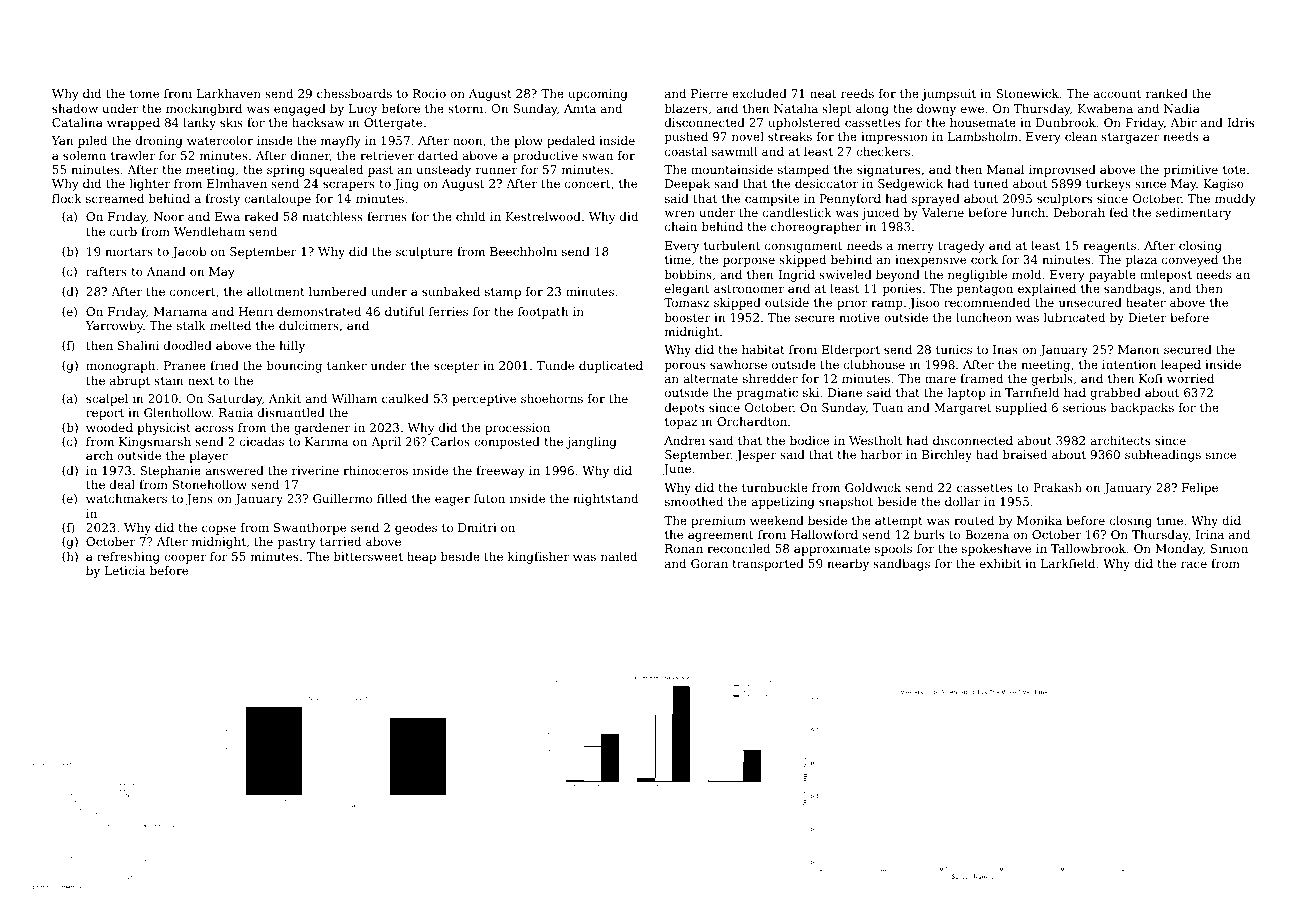 The image size is (1308, 924). Describe the element at coordinates (552, 398) in the document. I see `shoehorns` at that location.
